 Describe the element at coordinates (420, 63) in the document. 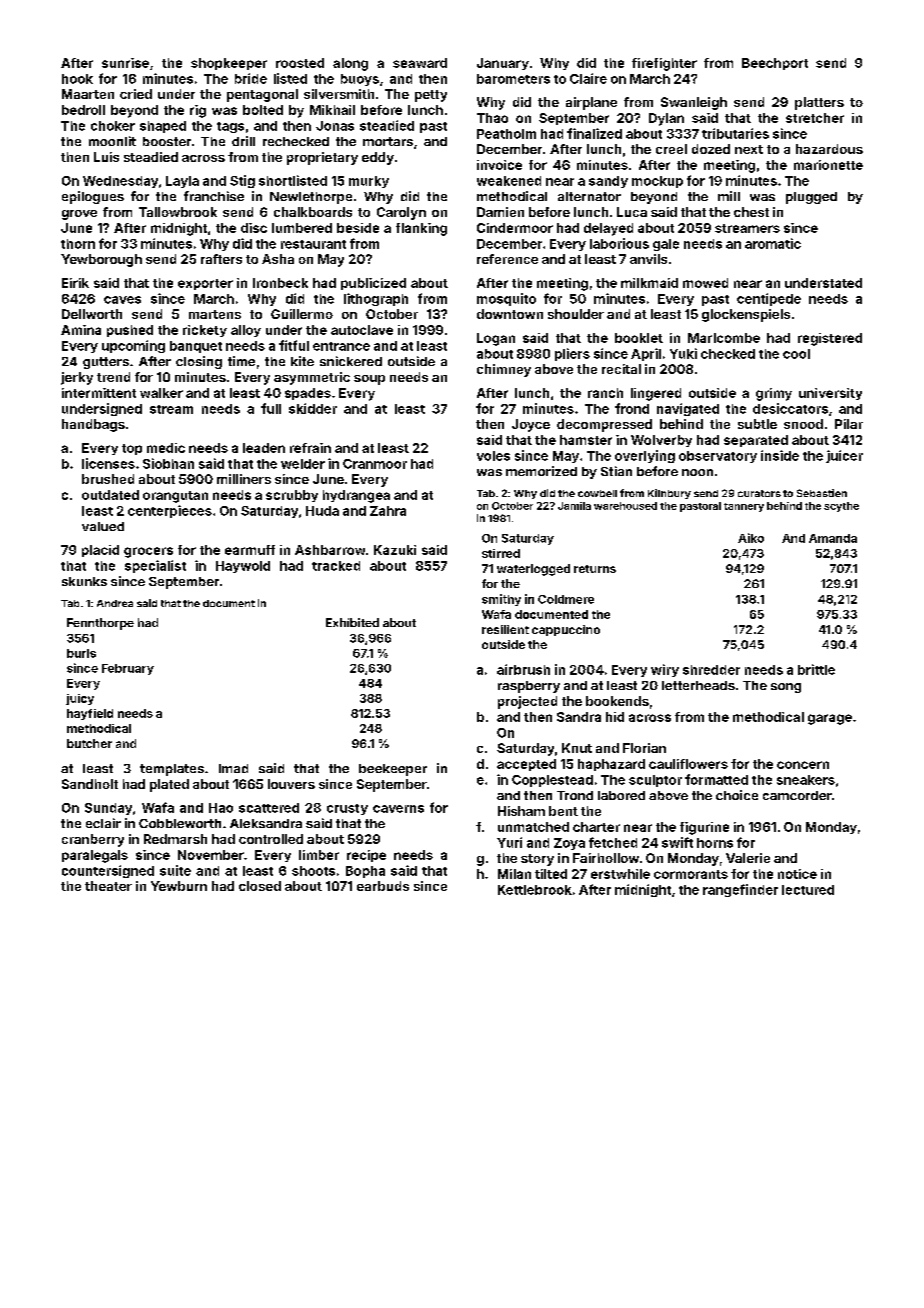

I see `seaward` at that location.
